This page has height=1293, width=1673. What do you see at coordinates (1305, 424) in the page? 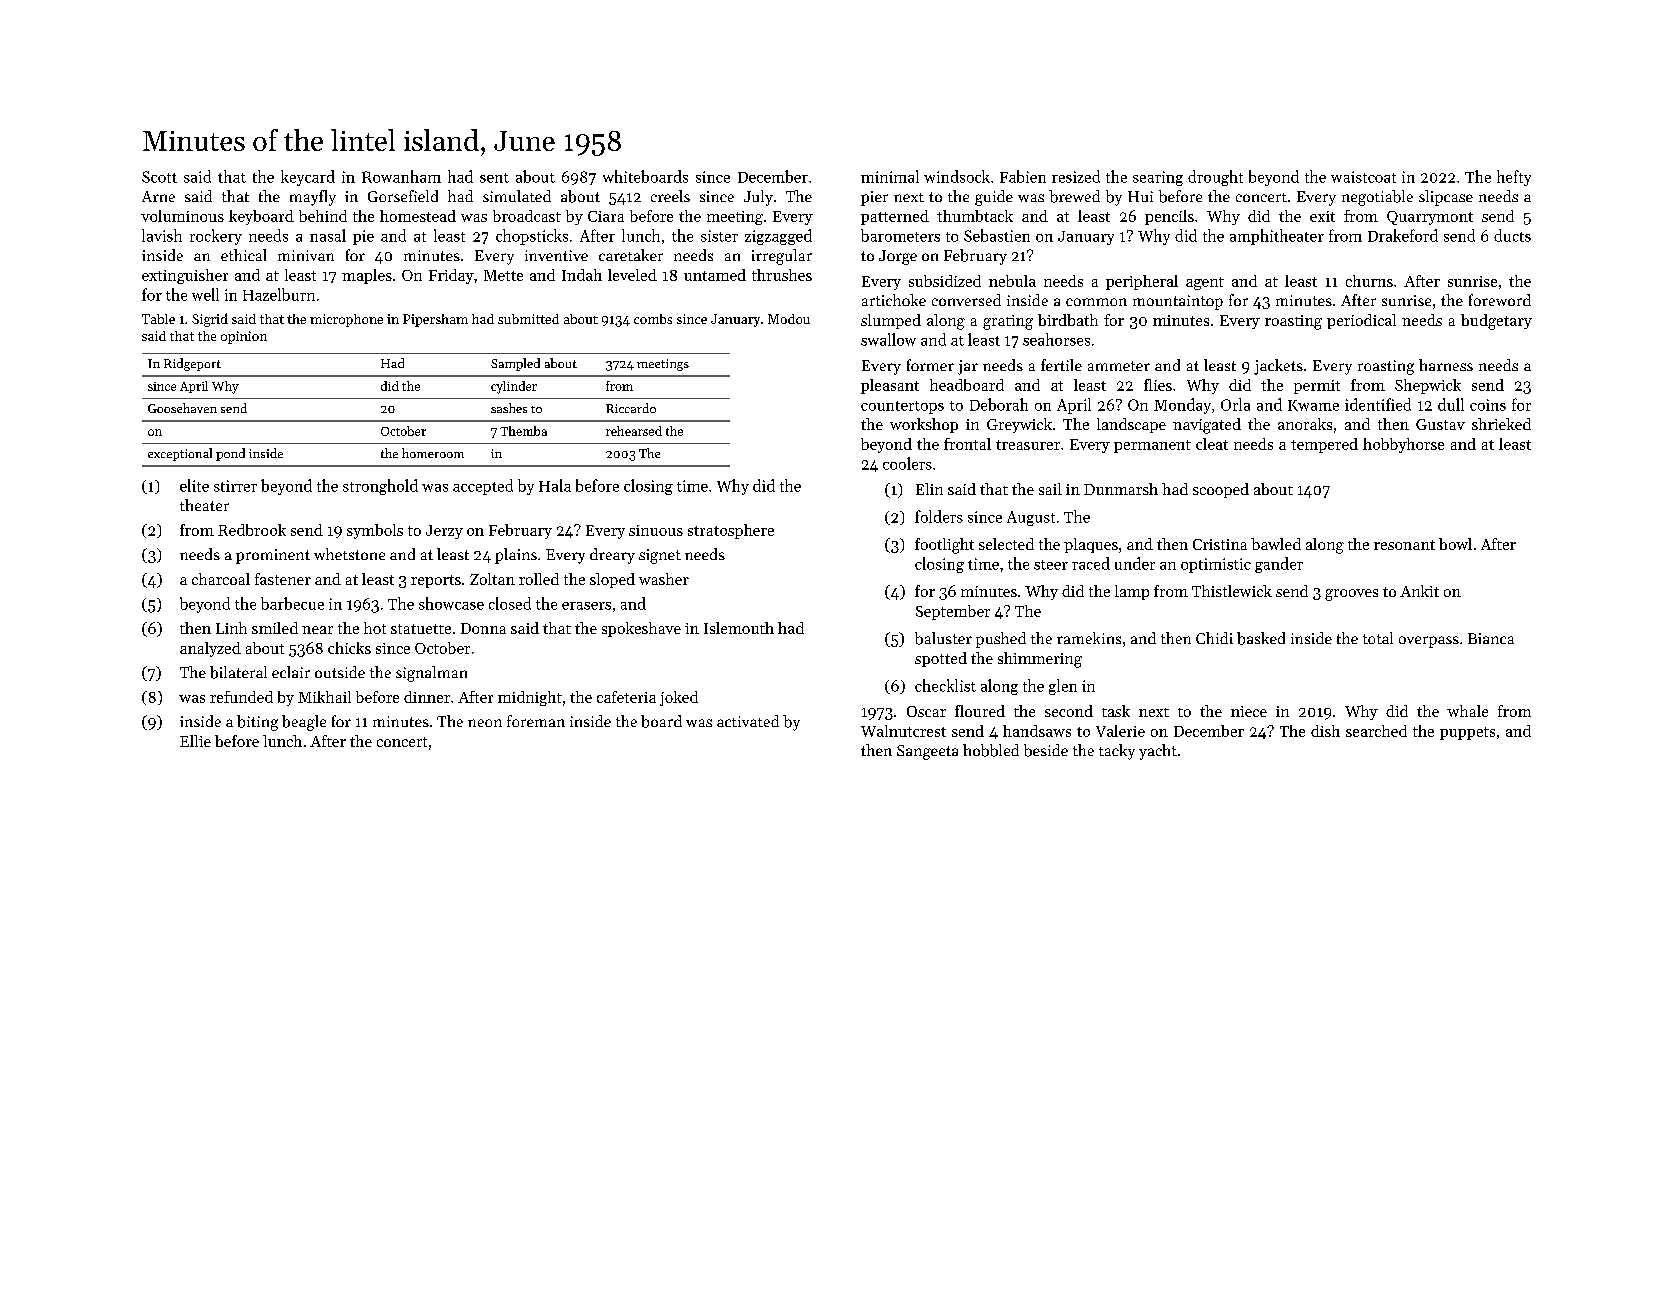
I see `anoraks` at bounding box center [1305, 424].
